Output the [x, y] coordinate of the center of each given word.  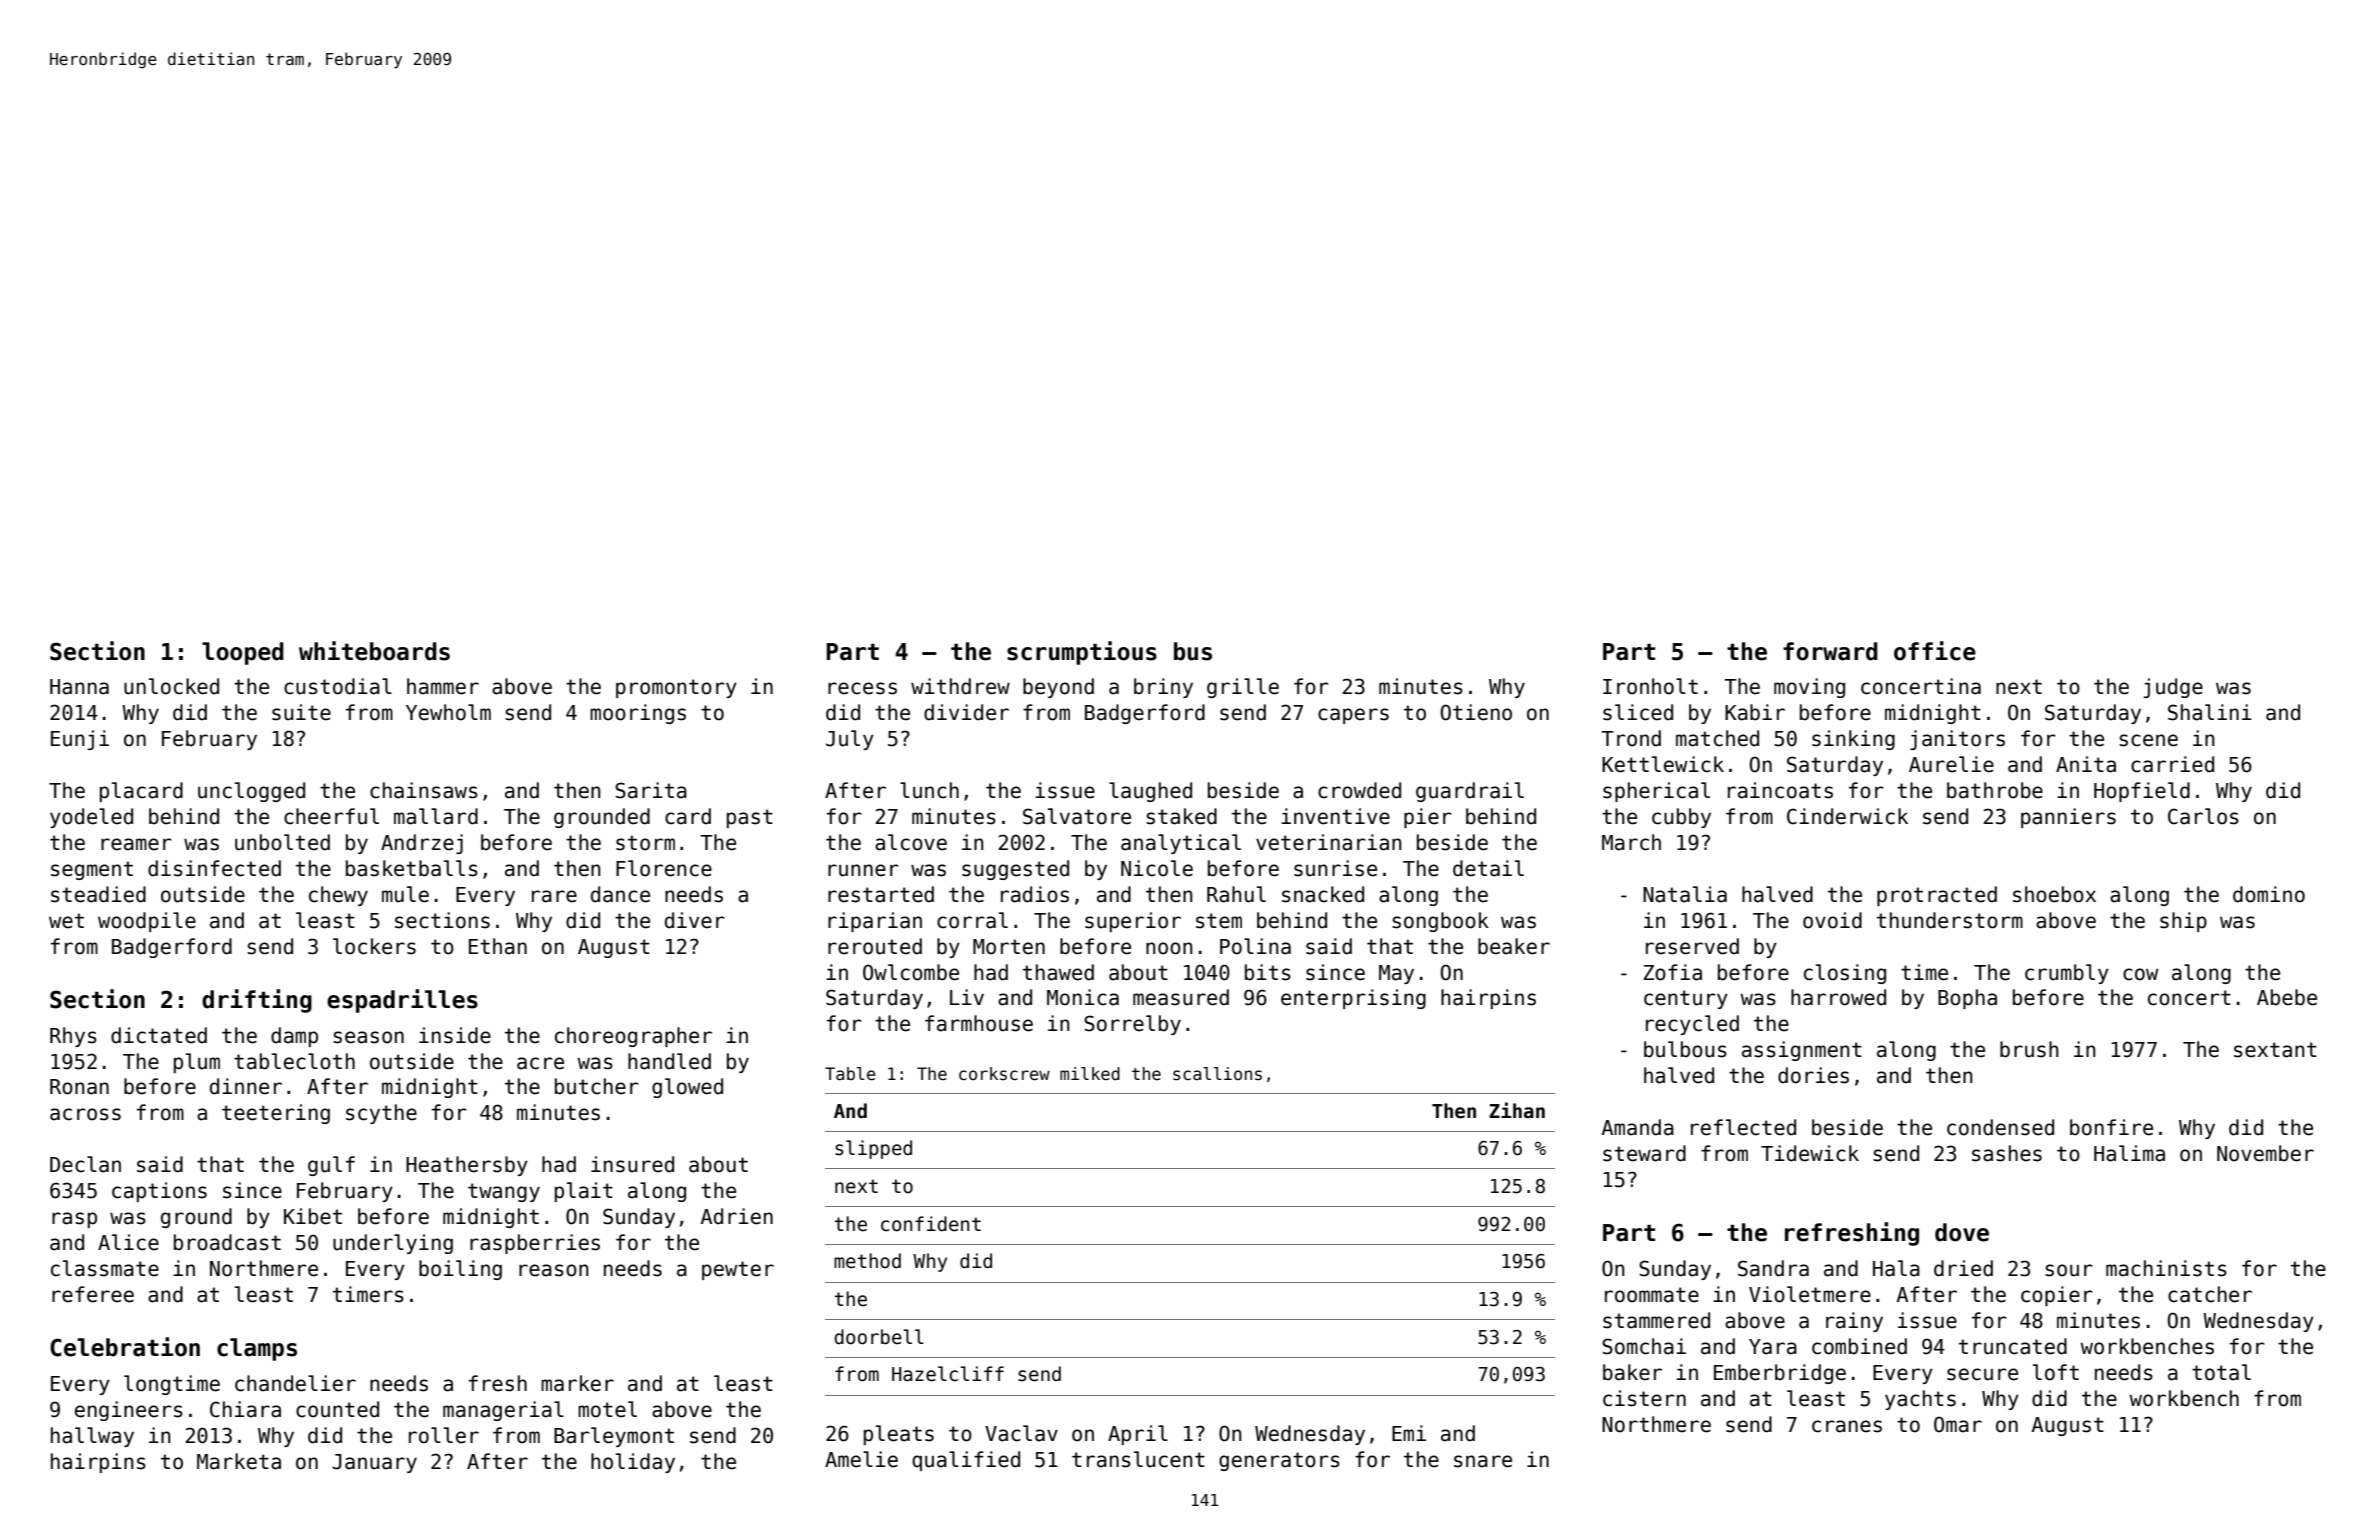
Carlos [2203, 816]
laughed [1150, 792]
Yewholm [448, 712]
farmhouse [979, 1023]
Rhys [73, 1037]
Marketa [239, 1461]
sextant [2275, 1050]
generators [1279, 1461]
